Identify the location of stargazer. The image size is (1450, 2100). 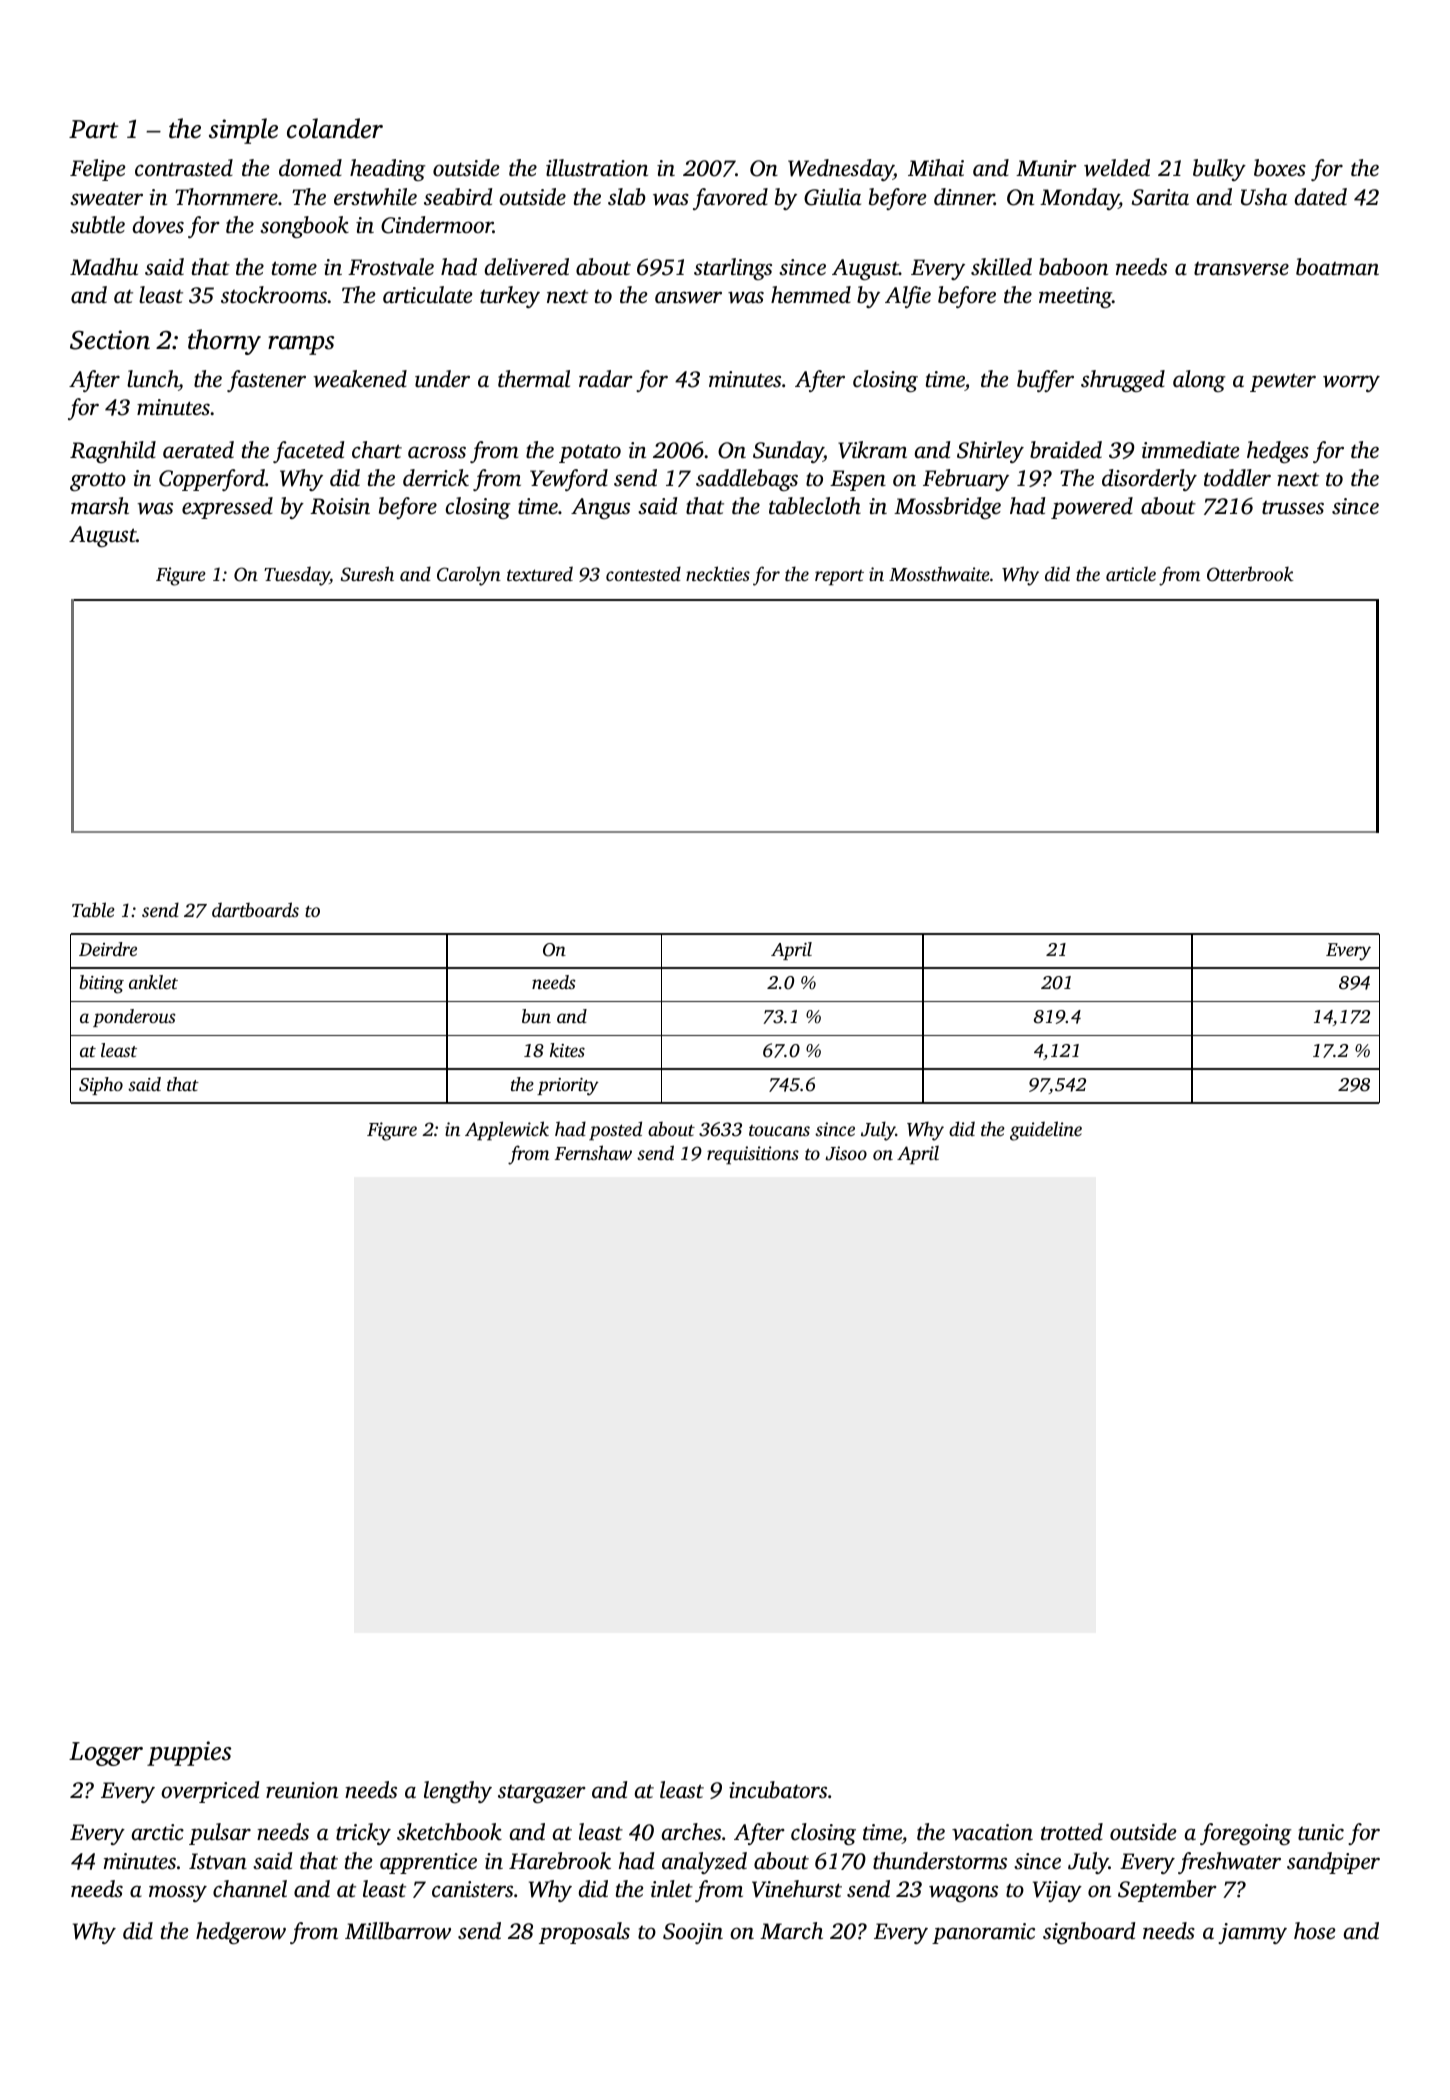
(542, 1794).
